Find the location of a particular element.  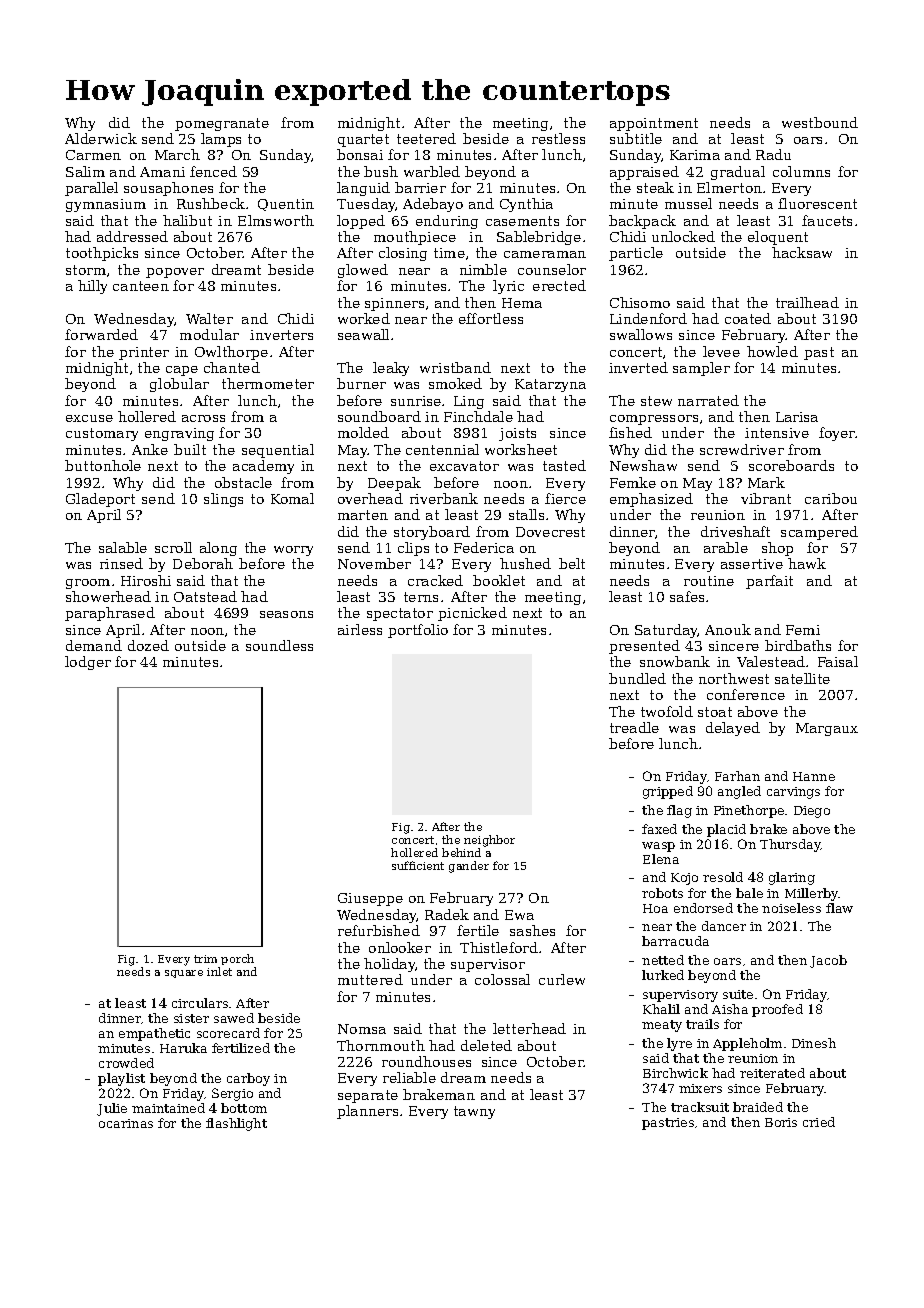

letterhead is located at coordinates (529, 1028).
